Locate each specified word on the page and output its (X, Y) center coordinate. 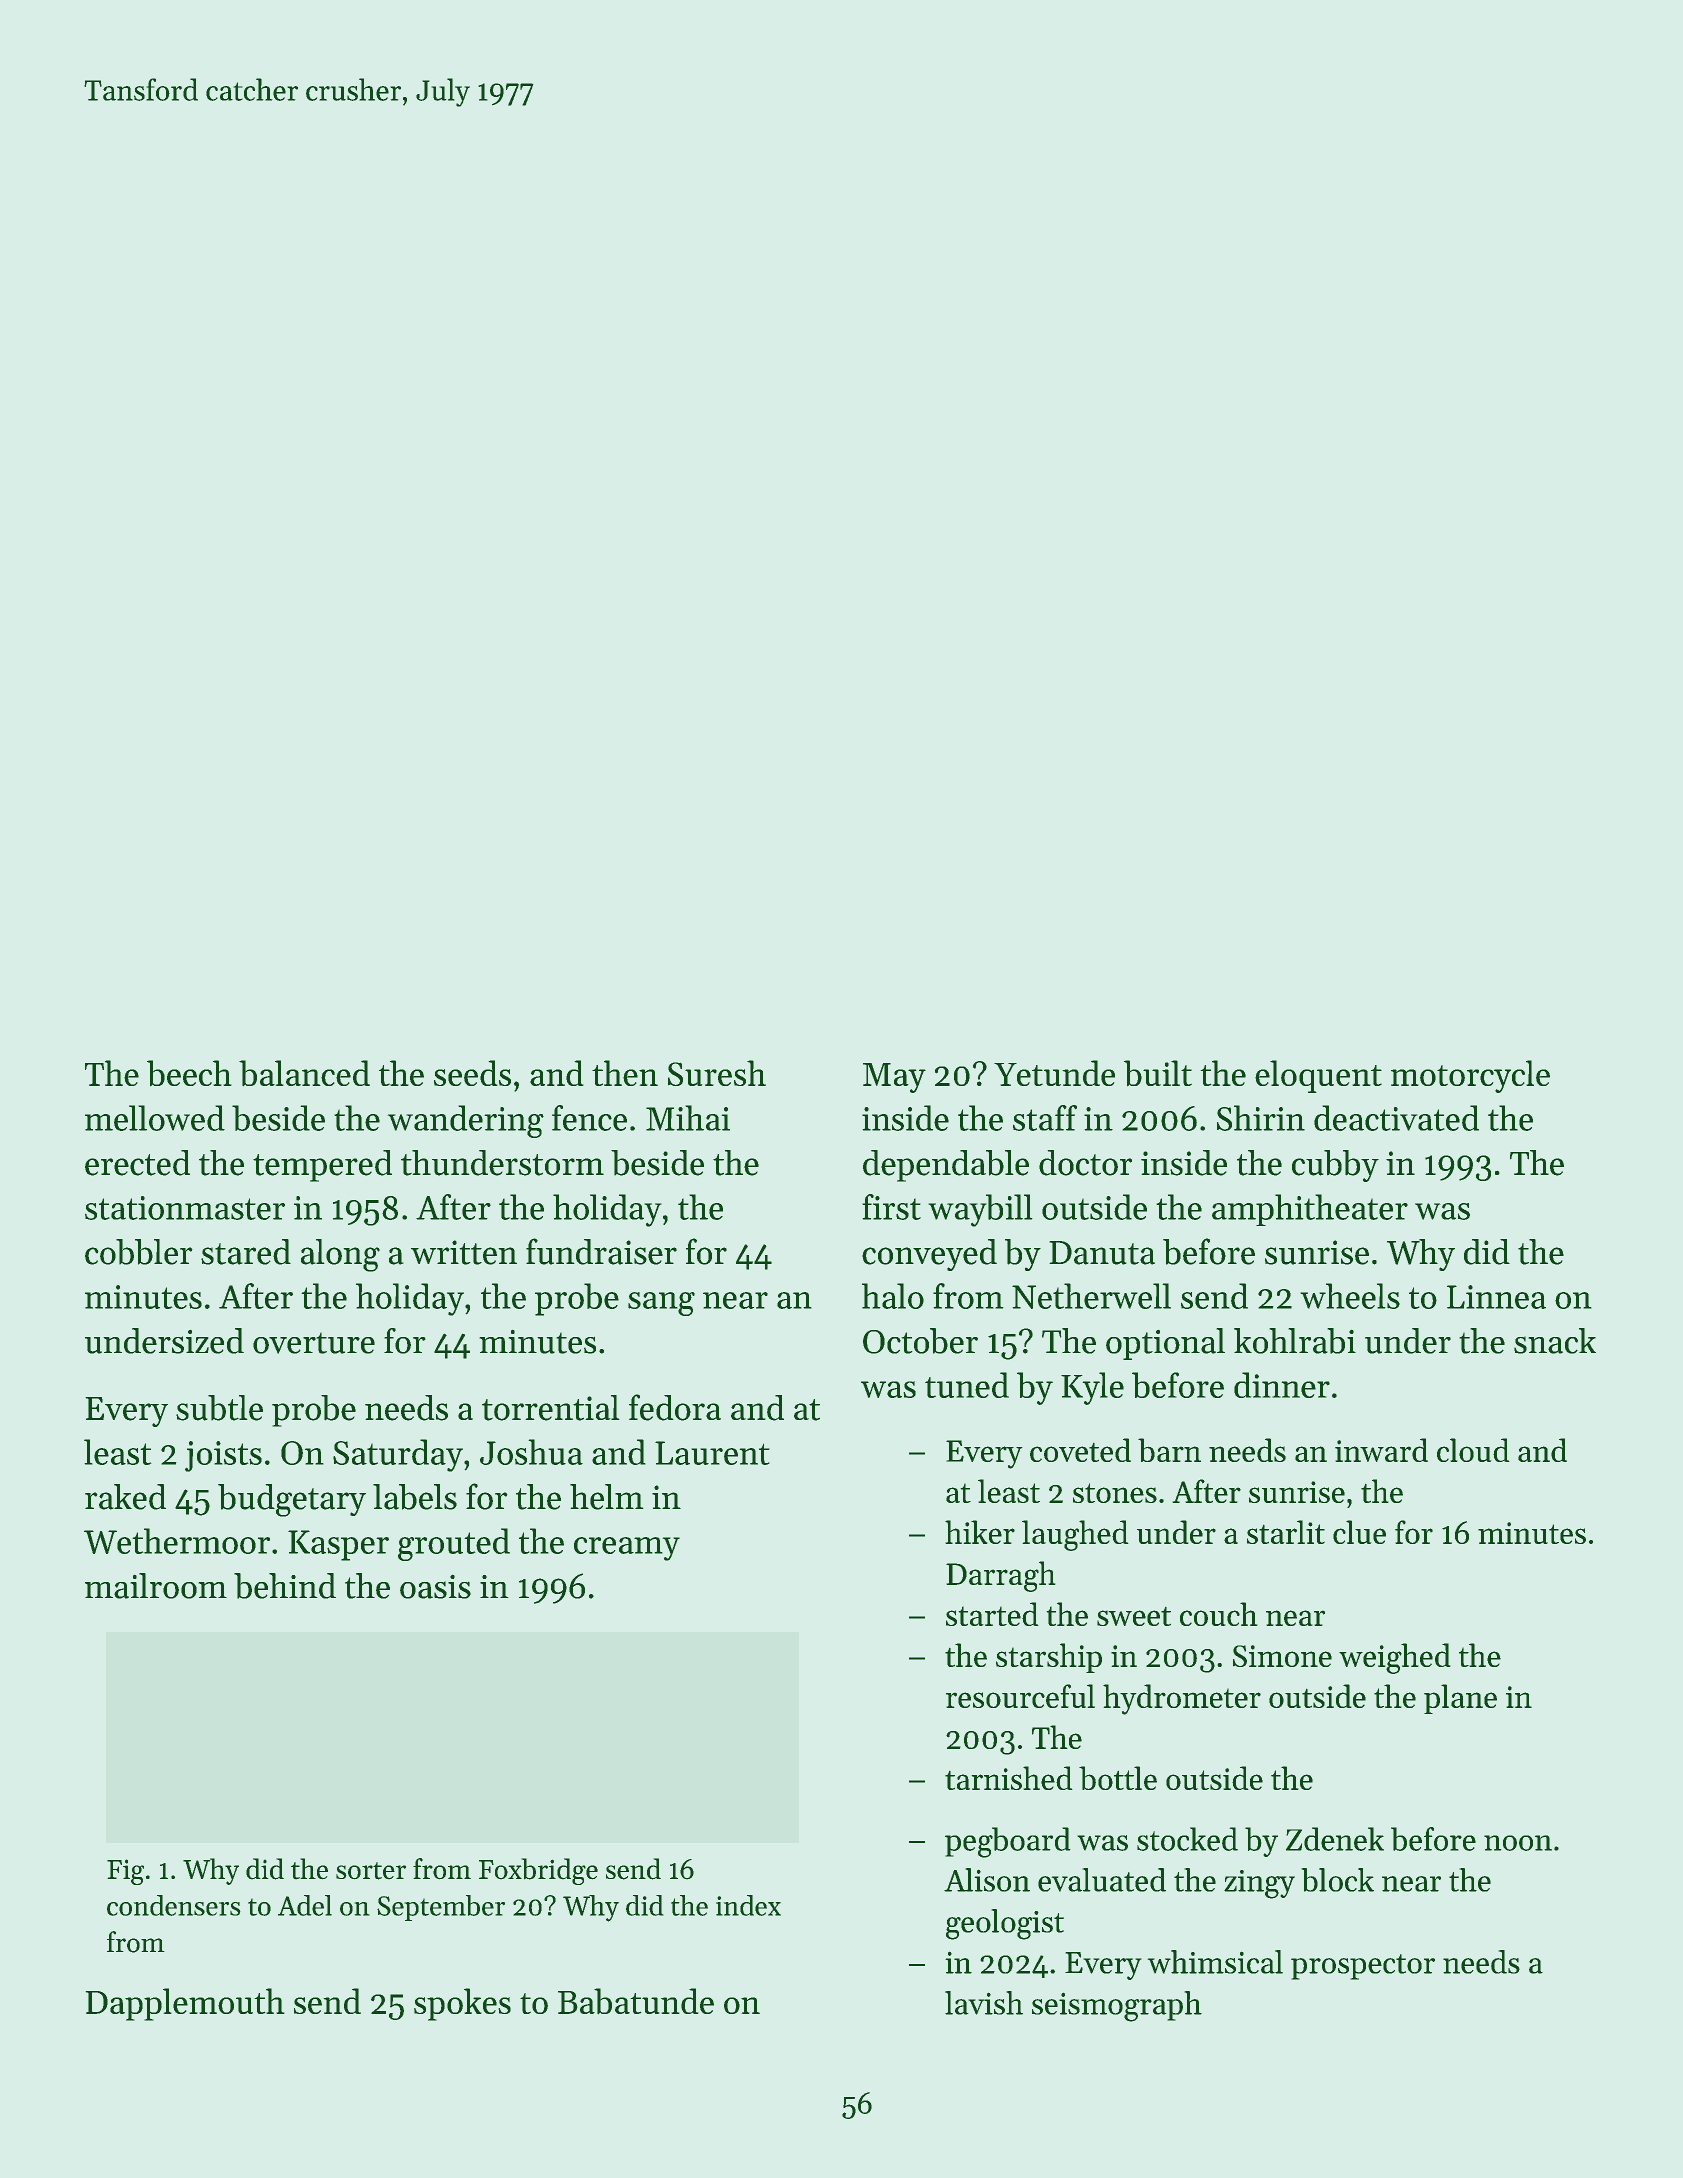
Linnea (1496, 1297)
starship (1049, 1658)
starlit (1286, 1532)
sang (661, 1304)
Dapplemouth (185, 2004)
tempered (322, 1166)
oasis (435, 1587)
